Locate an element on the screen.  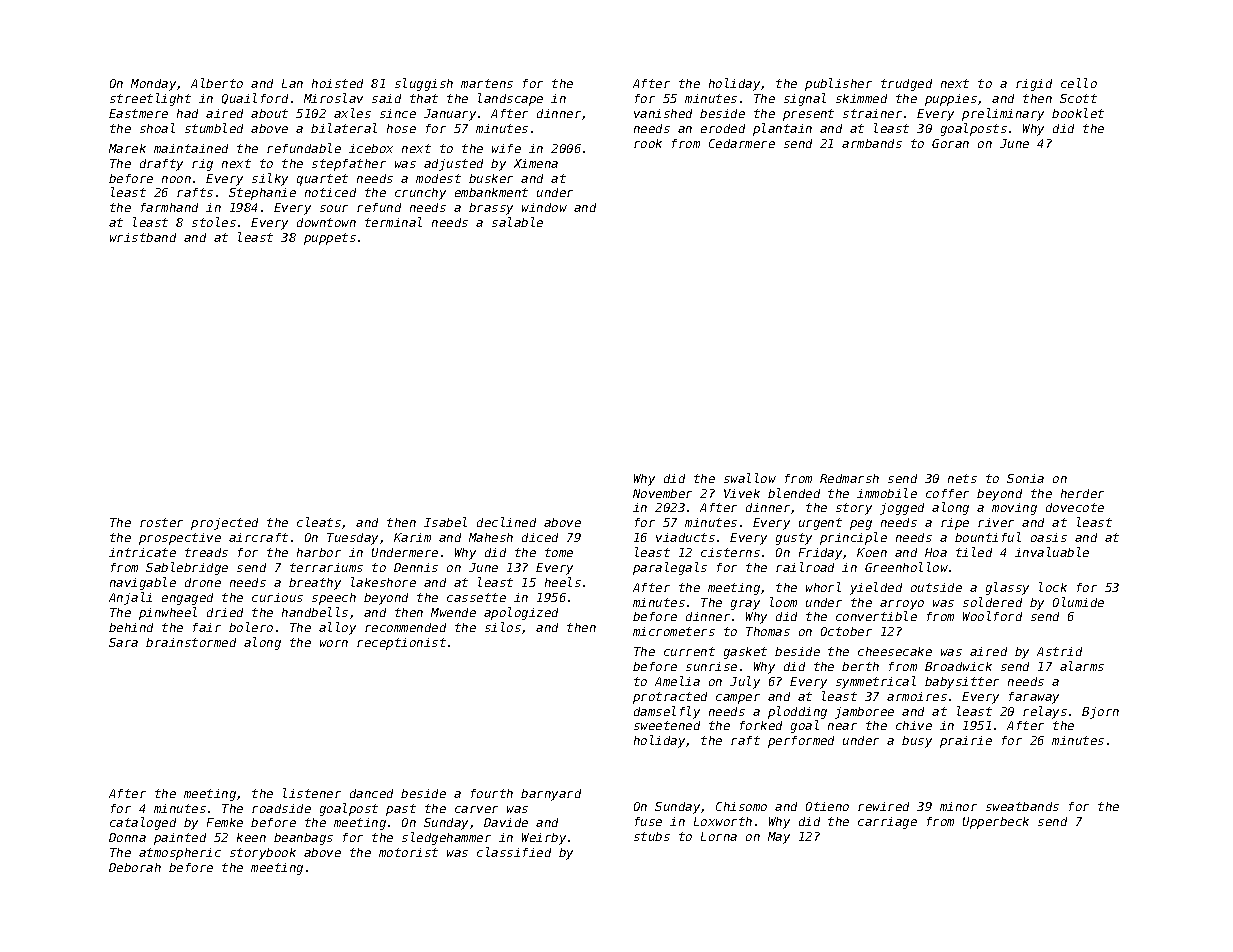
Sara is located at coordinates (123, 642).
